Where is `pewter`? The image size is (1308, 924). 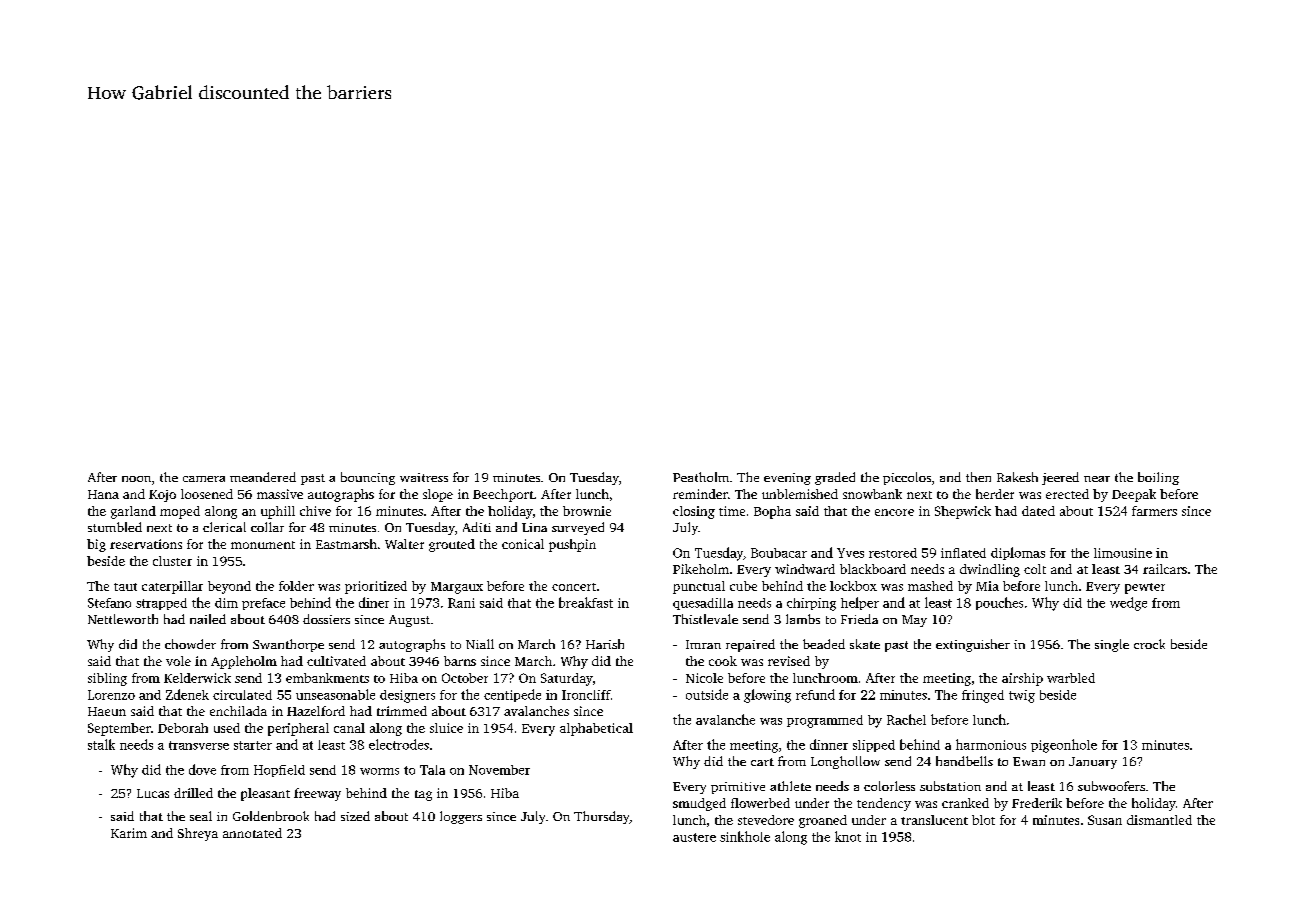 pewter is located at coordinates (1145, 588).
